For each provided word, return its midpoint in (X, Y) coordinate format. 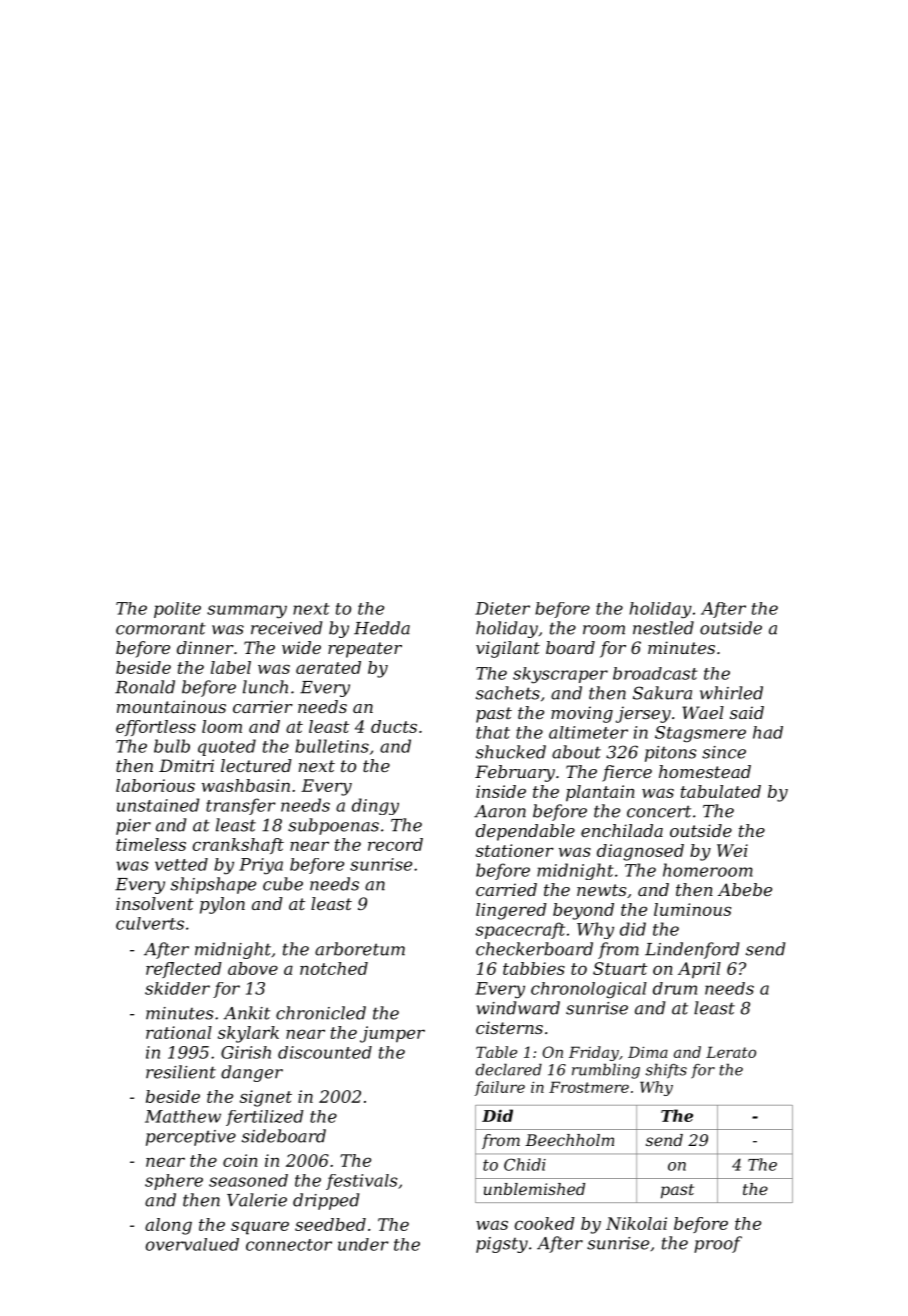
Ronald (145, 687)
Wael (703, 712)
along (168, 1226)
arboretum (360, 949)
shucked (511, 752)
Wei (732, 850)
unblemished (534, 1189)
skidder (177, 988)
